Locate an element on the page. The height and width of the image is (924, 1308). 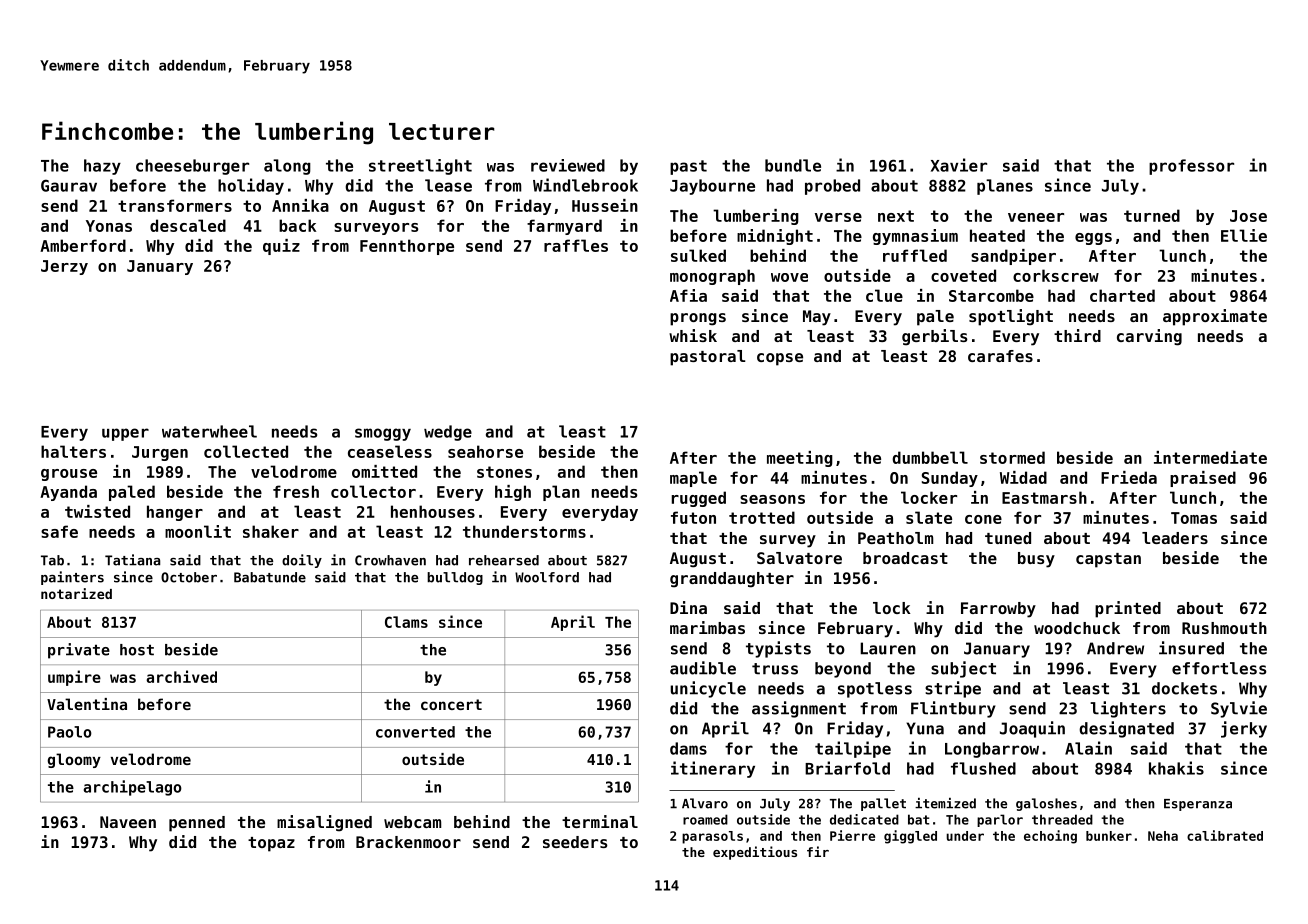
bundle is located at coordinates (793, 165).
